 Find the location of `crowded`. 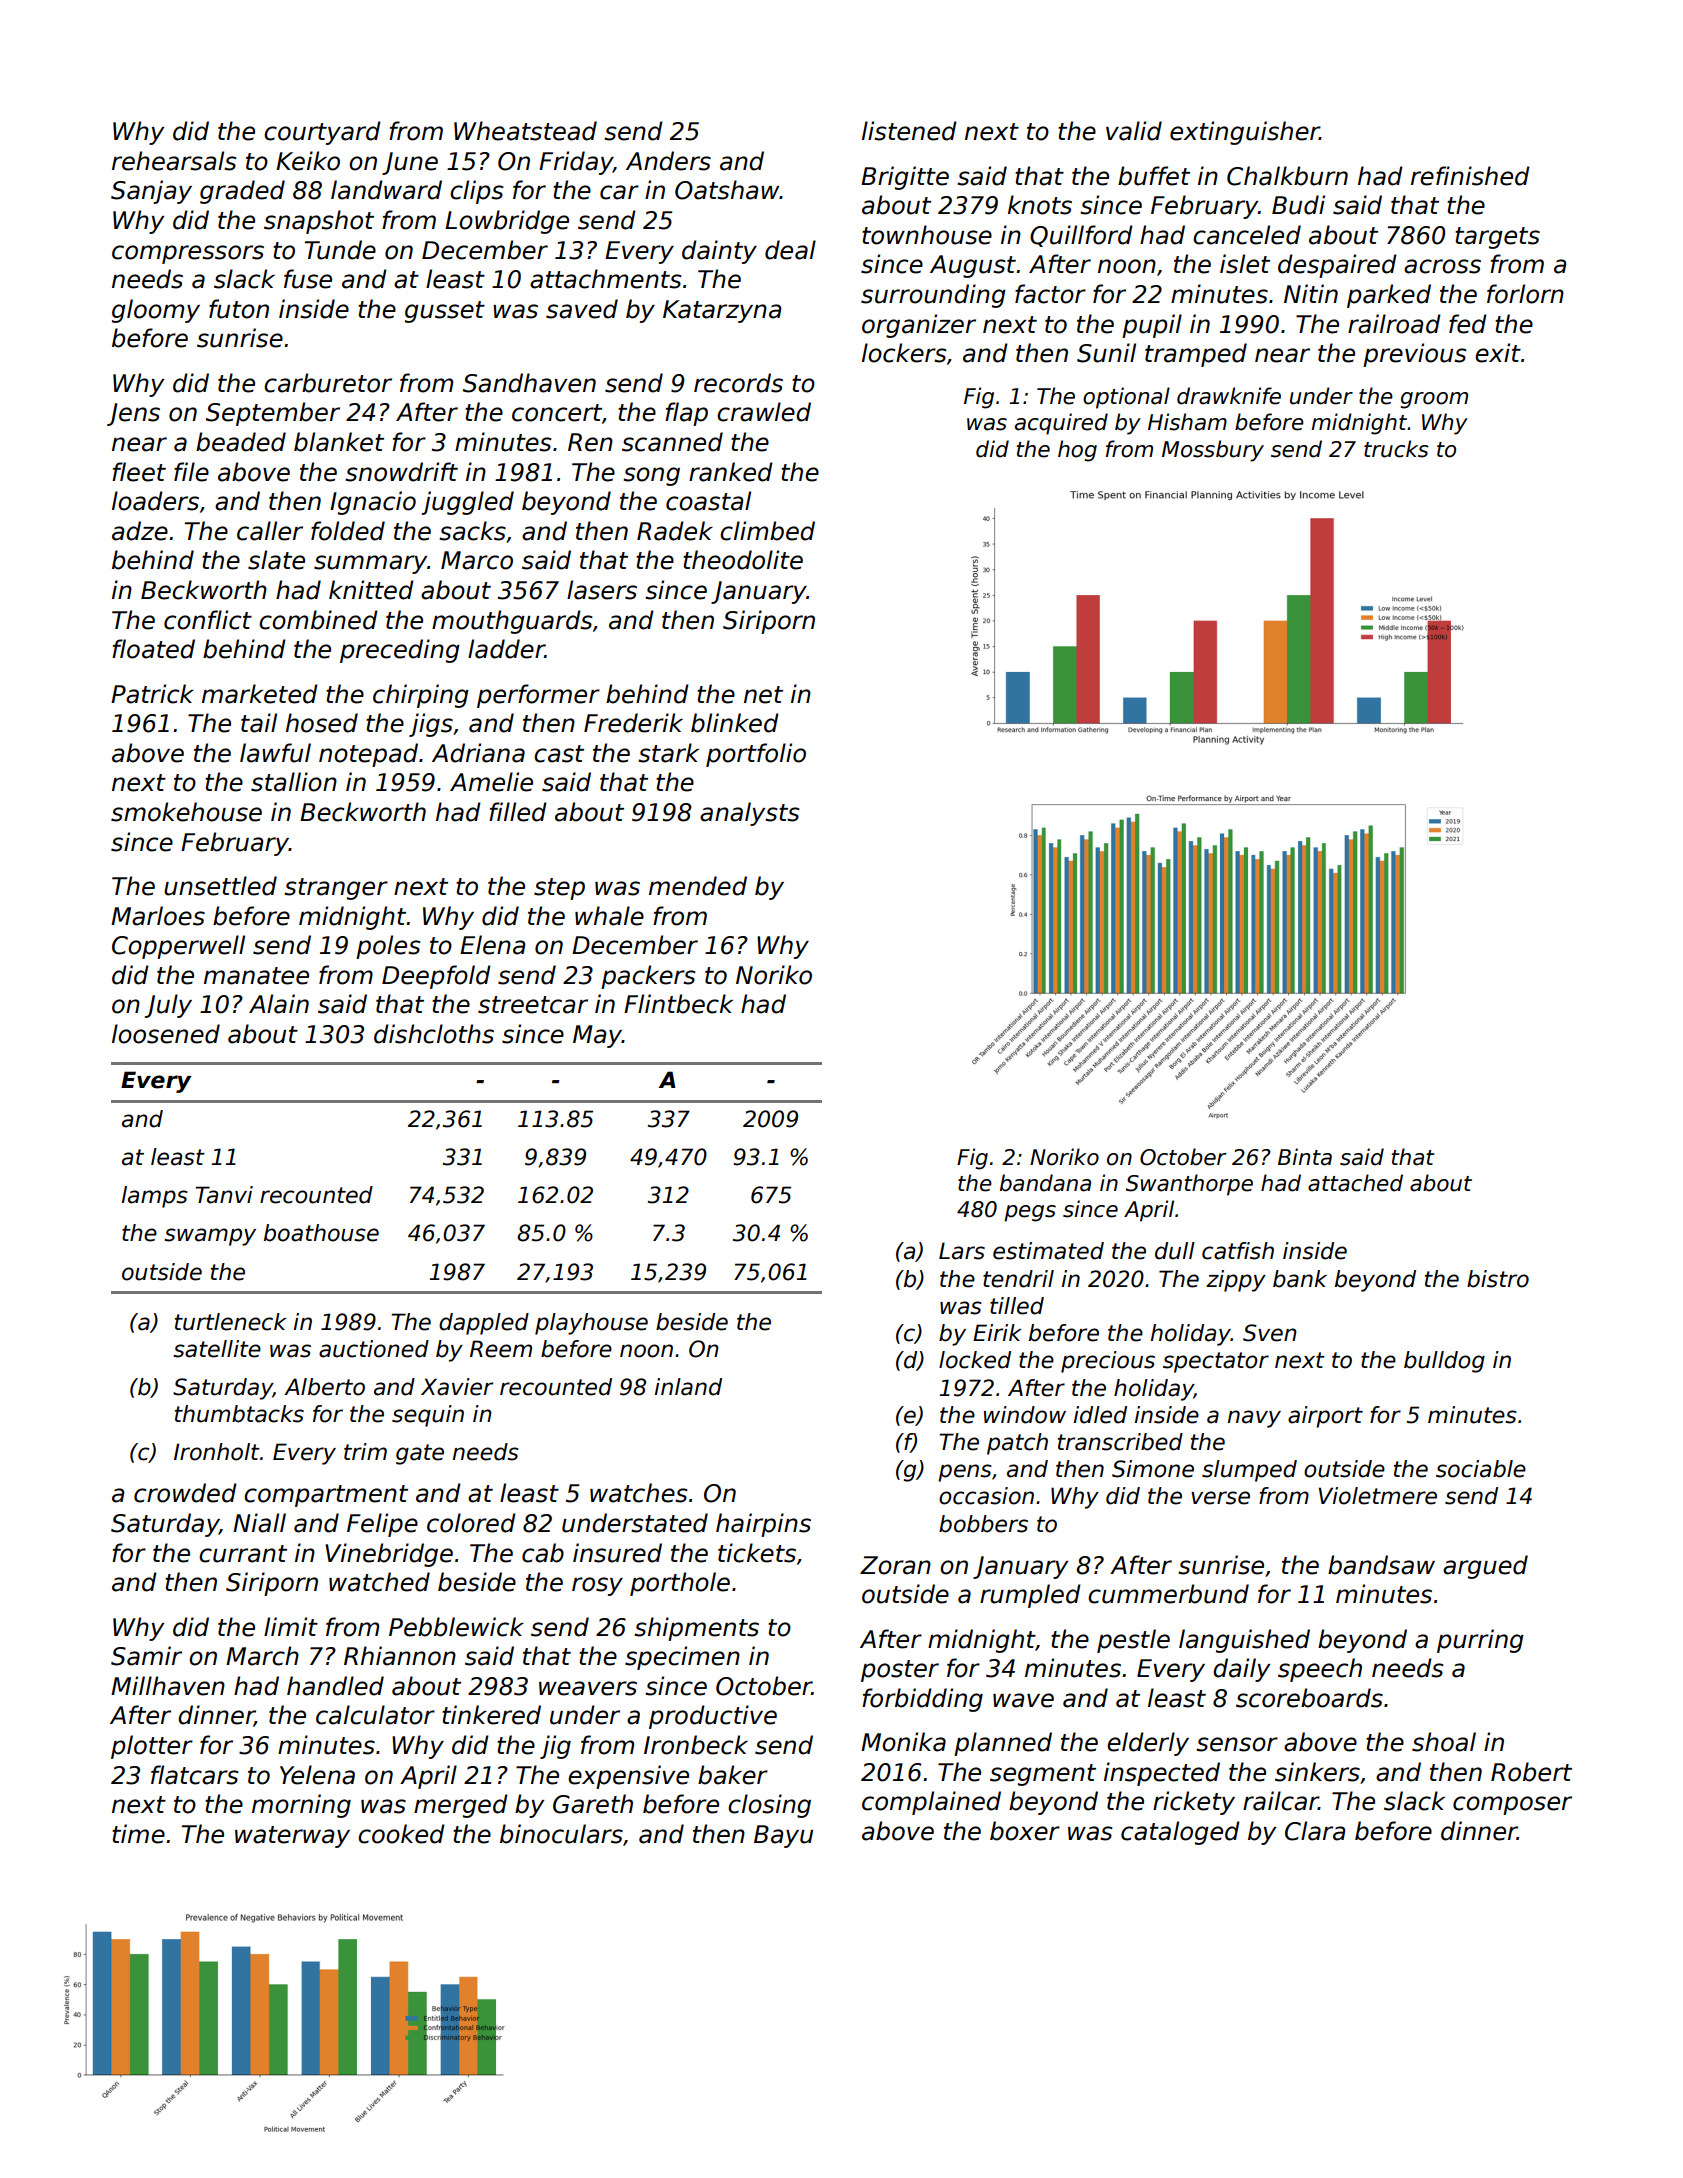

crowded is located at coordinates (185, 1493).
